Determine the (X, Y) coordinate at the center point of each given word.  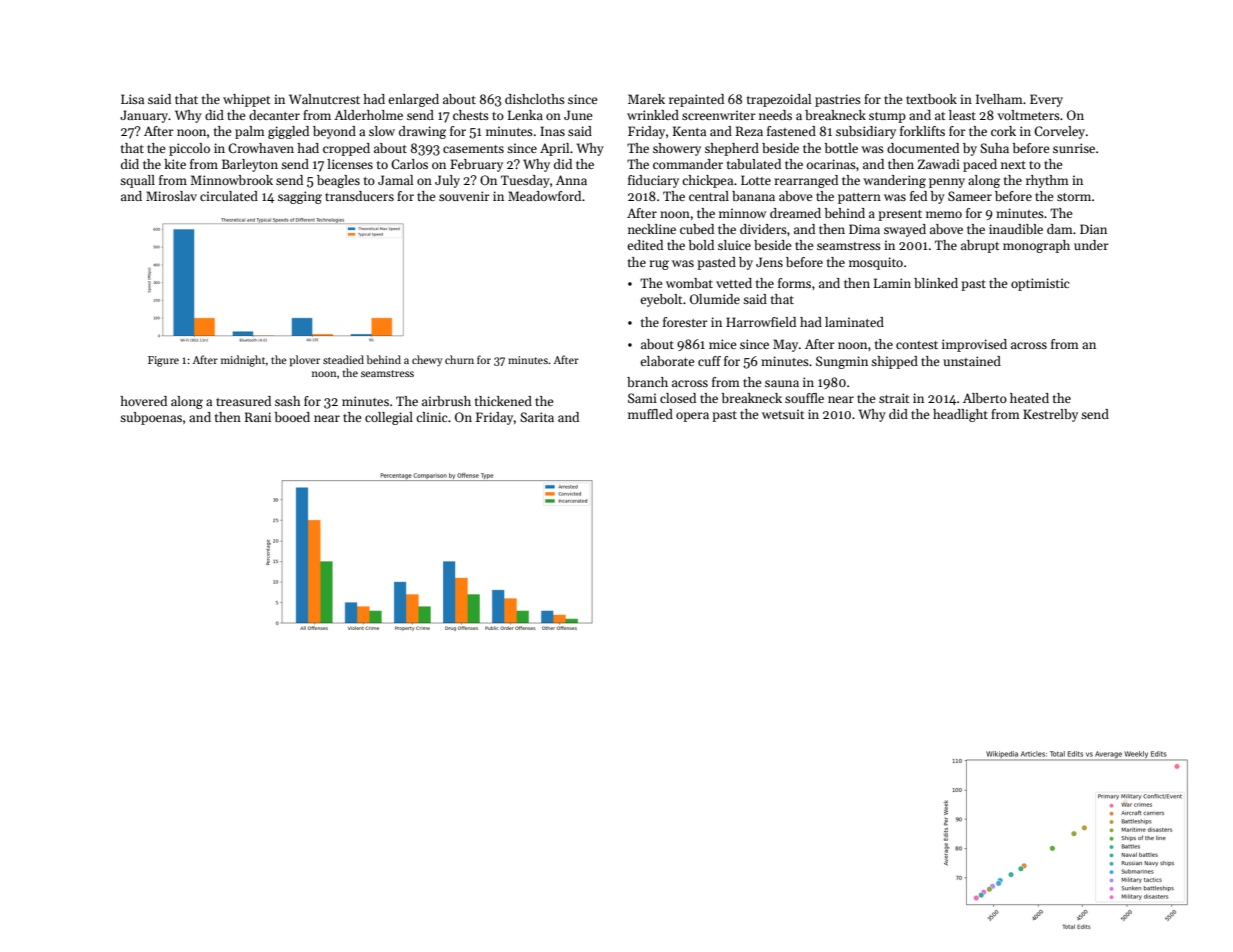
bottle (841, 148)
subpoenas (151, 418)
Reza (749, 131)
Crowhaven (261, 148)
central (709, 196)
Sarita (537, 417)
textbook (931, 99)
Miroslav (171, 196)
